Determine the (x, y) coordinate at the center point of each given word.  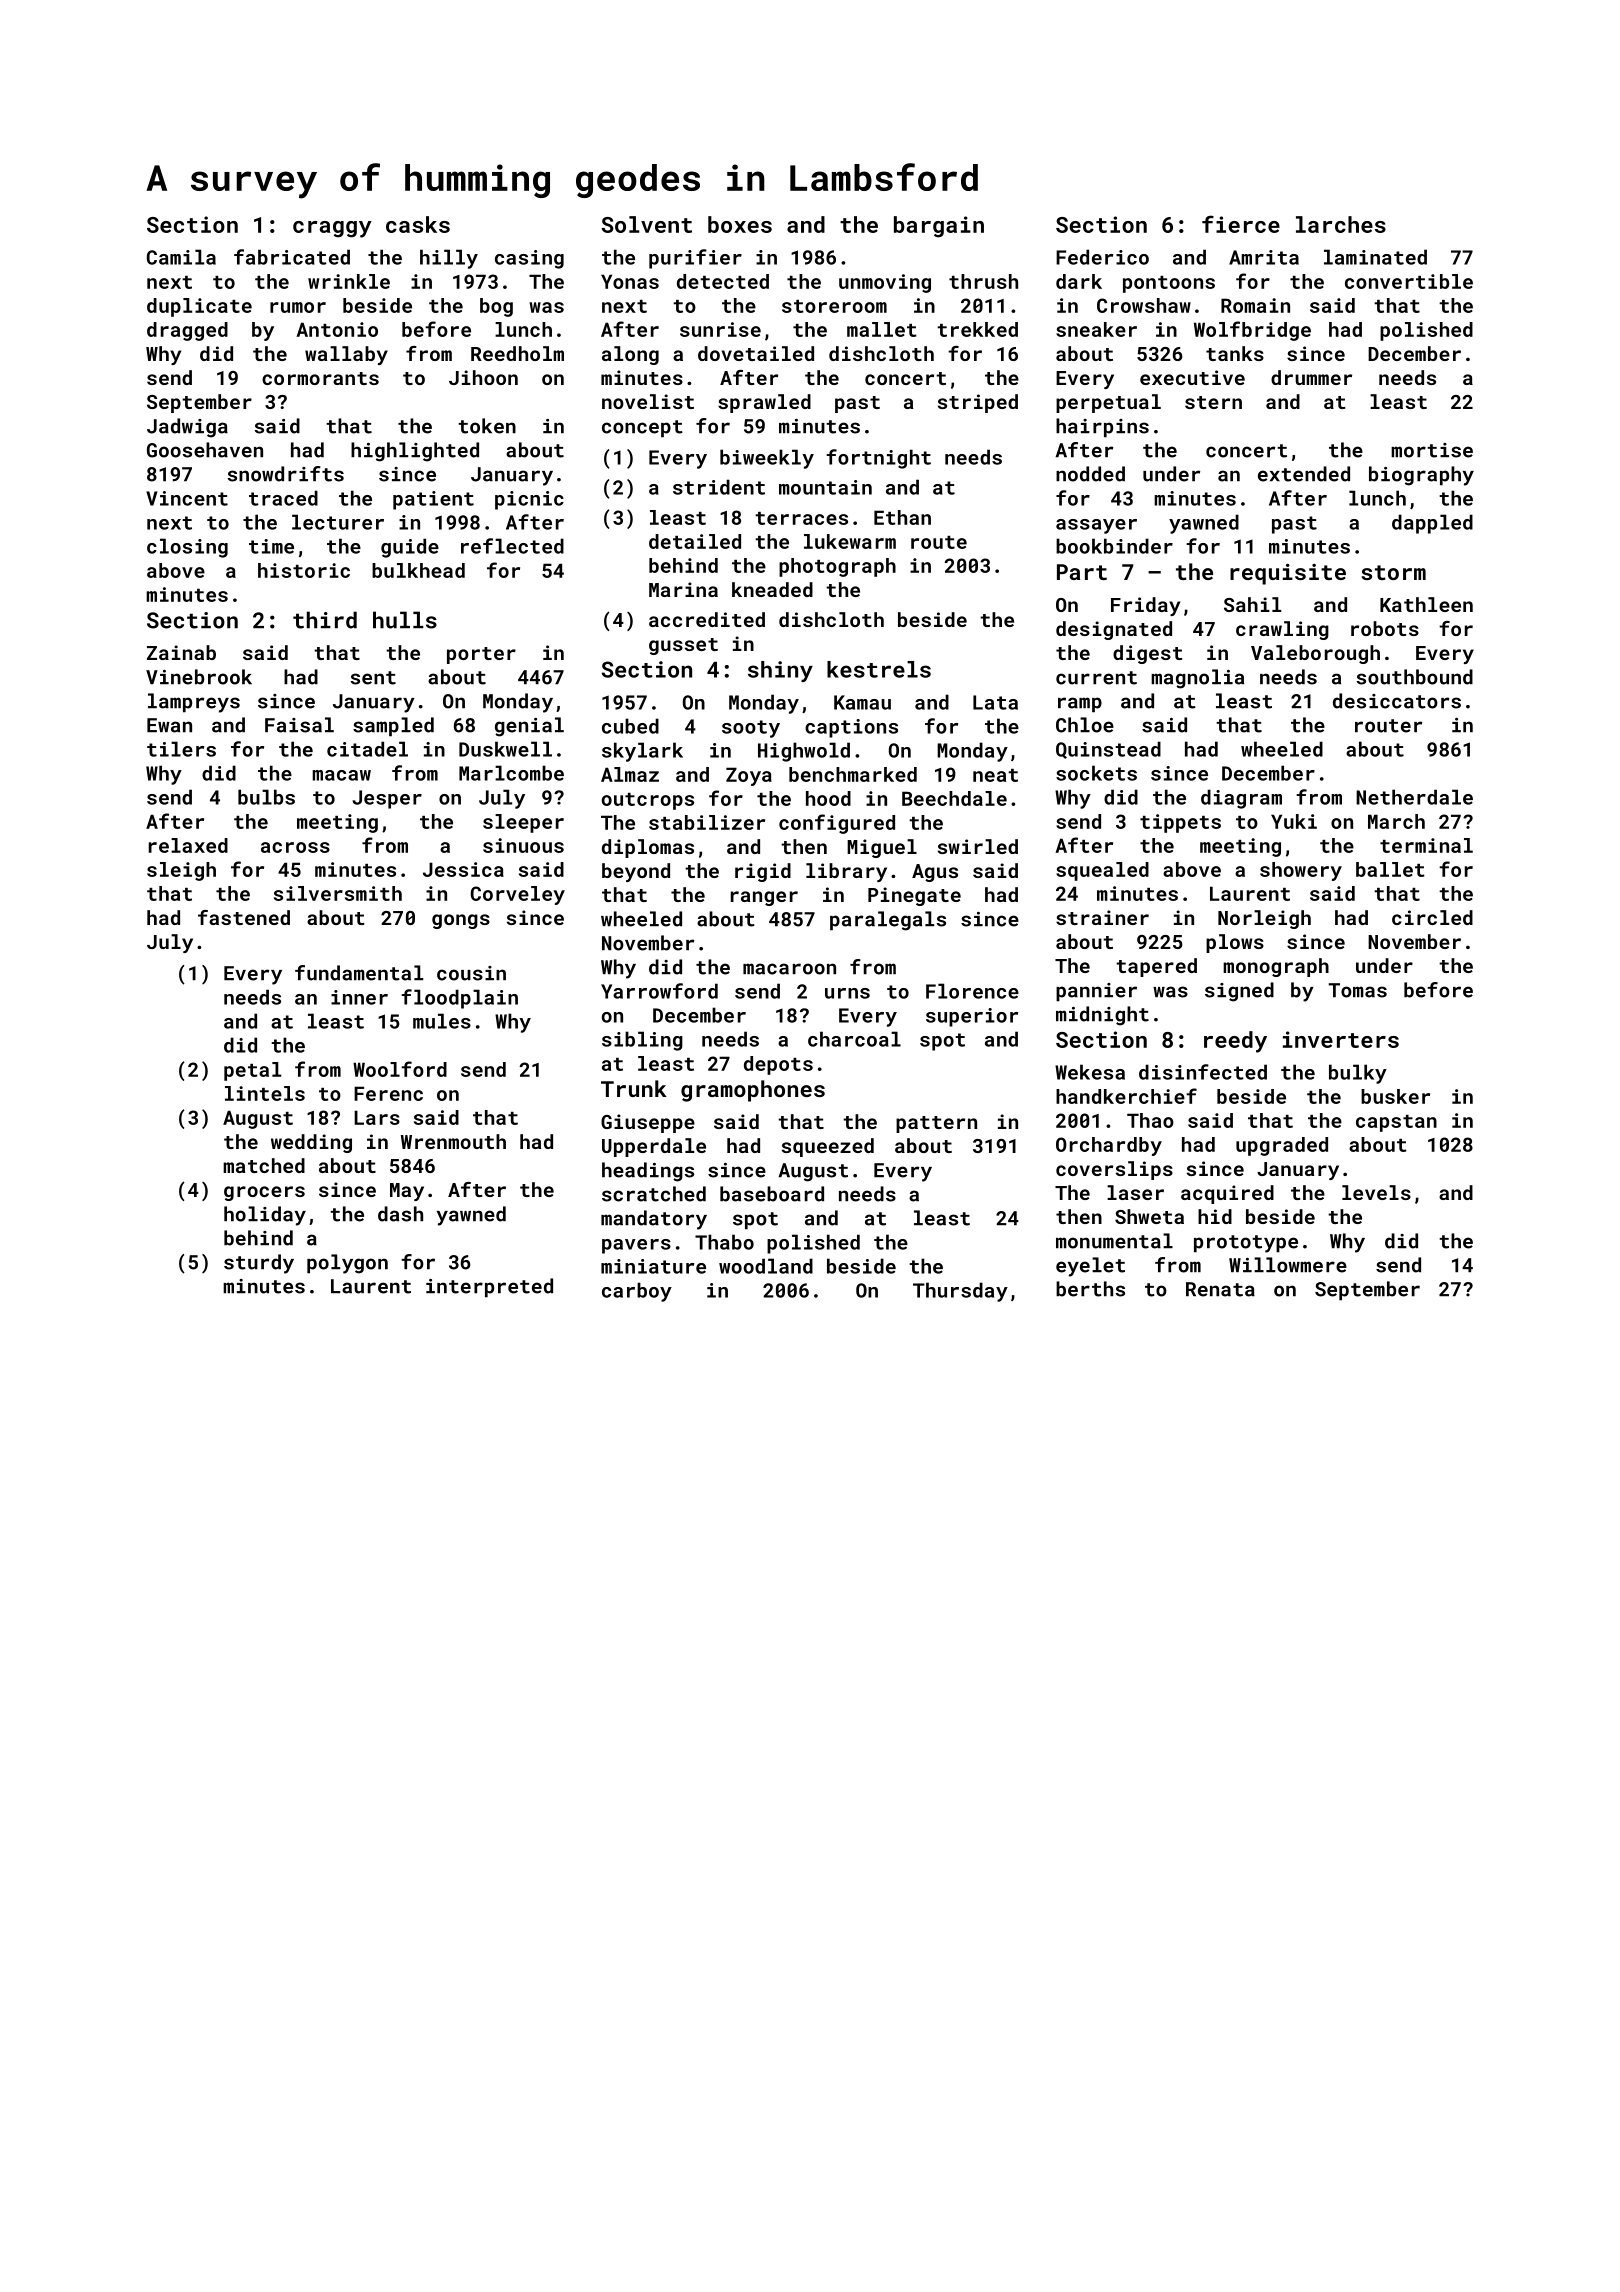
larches (1341, 224)
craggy (332, 229)
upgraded (1282, 1146)
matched (264, 1165)
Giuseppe (648, 1123)
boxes (740, 224)
